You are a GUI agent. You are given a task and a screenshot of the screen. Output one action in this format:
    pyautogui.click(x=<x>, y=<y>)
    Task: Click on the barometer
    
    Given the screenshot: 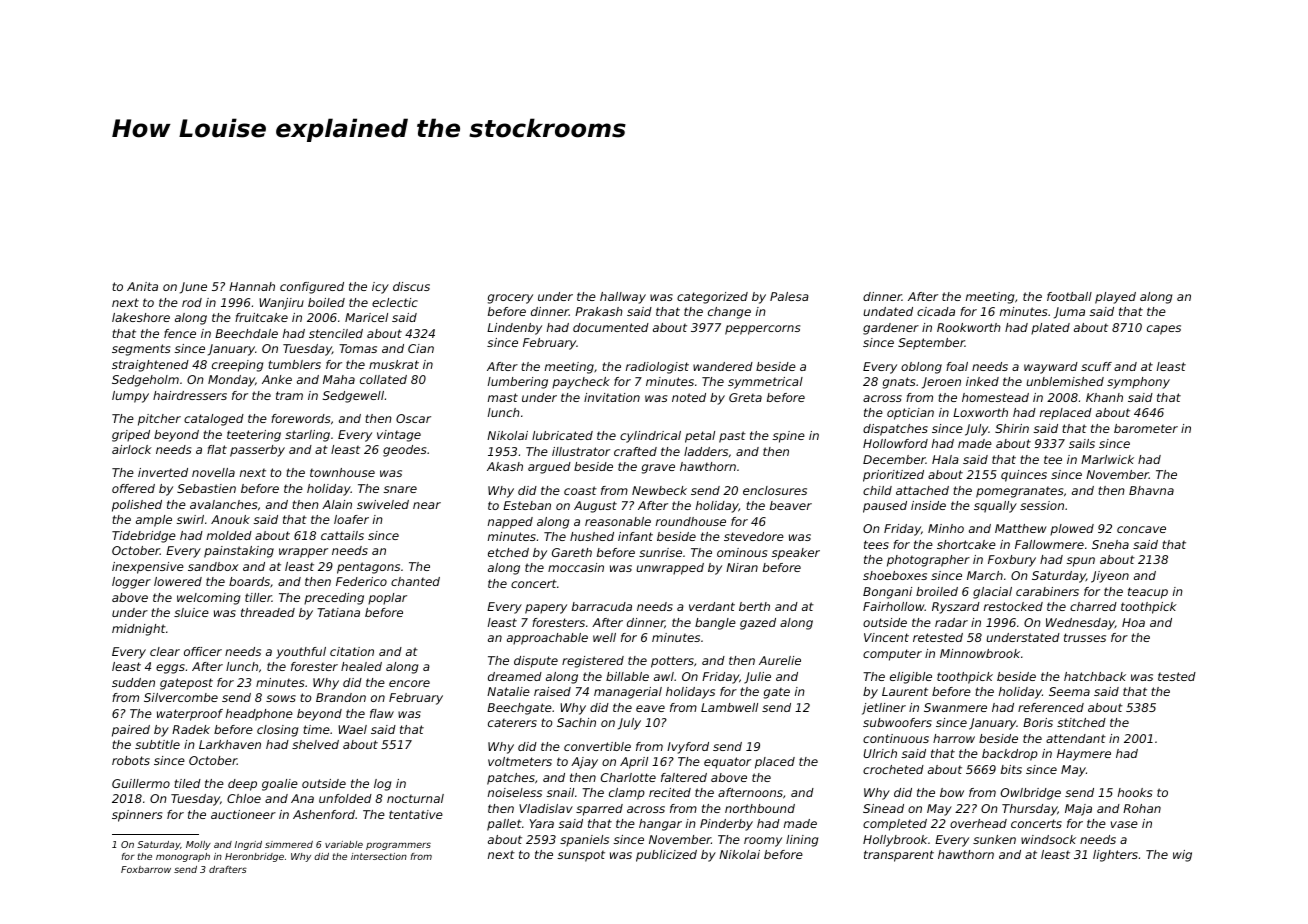 What is the action you would take?
    pyautogui.click(x=1146, y=428)
